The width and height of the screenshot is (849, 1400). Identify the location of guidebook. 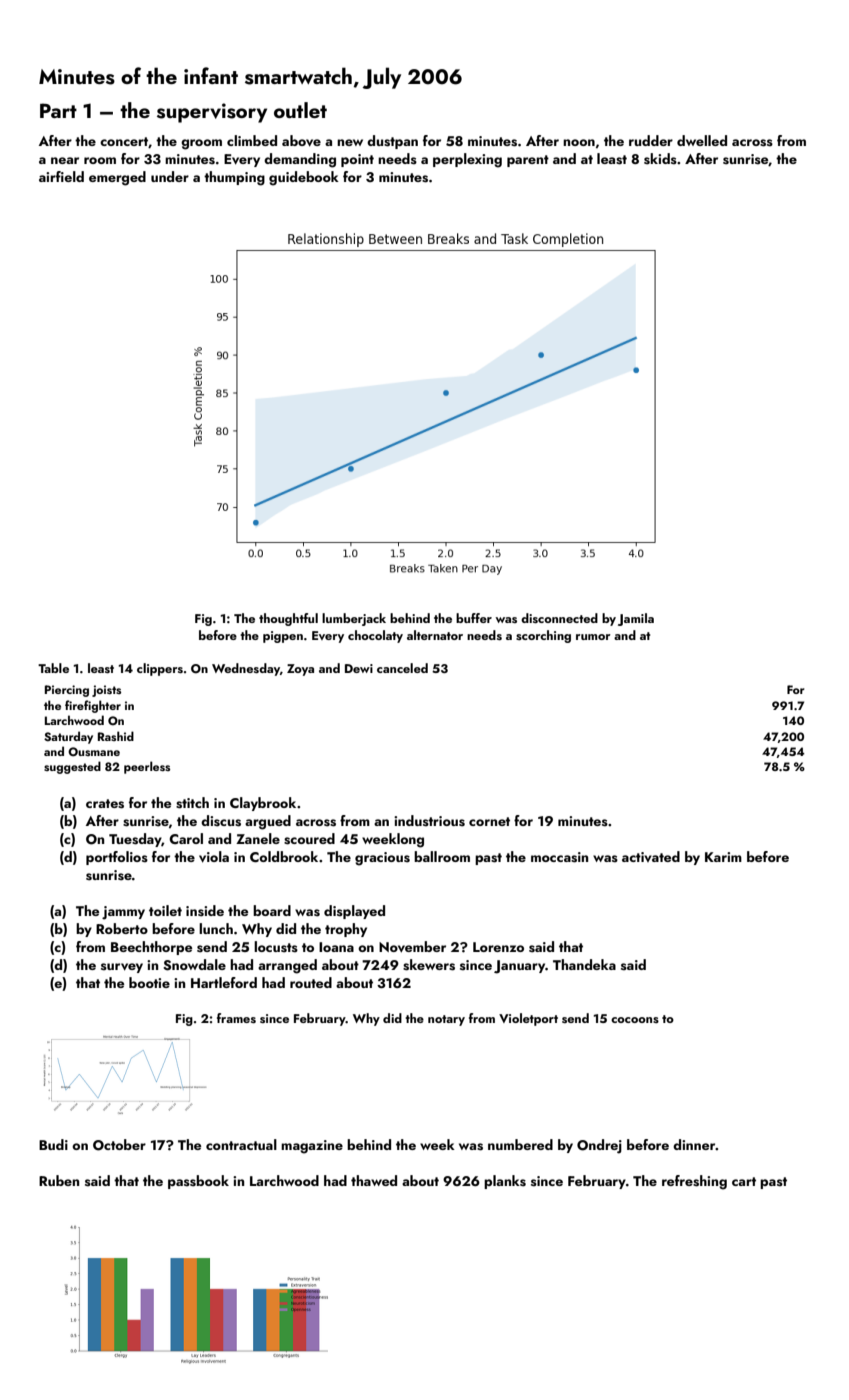
(304, 178).
